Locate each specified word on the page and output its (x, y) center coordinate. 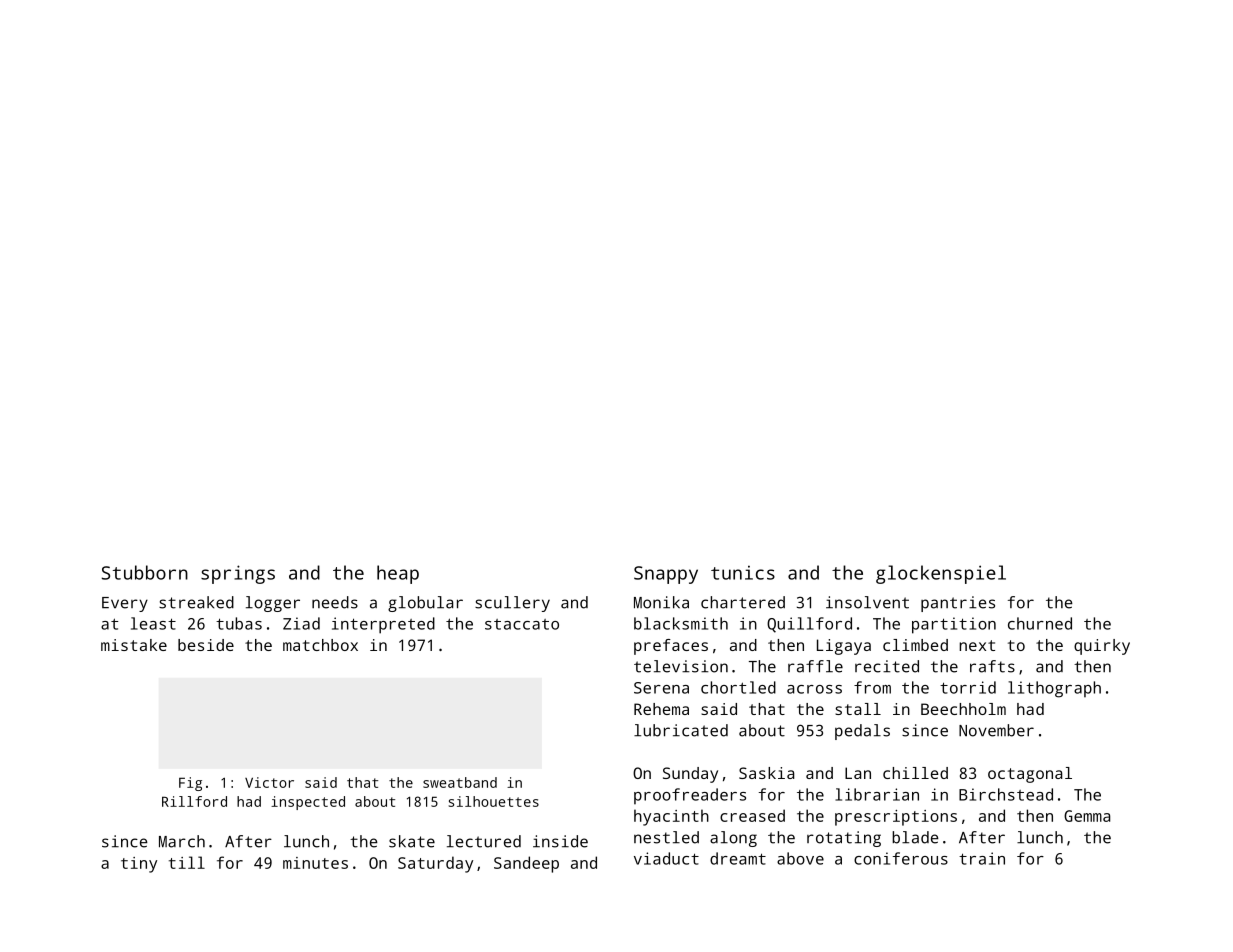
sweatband (460, 782)
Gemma (1087, 816)
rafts (992, 666)
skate (412, 841)
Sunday (690, 775)
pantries (958, 604)
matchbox (320, 645)
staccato (522, 624)
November (996, 730)
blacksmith (681, 623)
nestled (666, 837)
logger (273, 604)
